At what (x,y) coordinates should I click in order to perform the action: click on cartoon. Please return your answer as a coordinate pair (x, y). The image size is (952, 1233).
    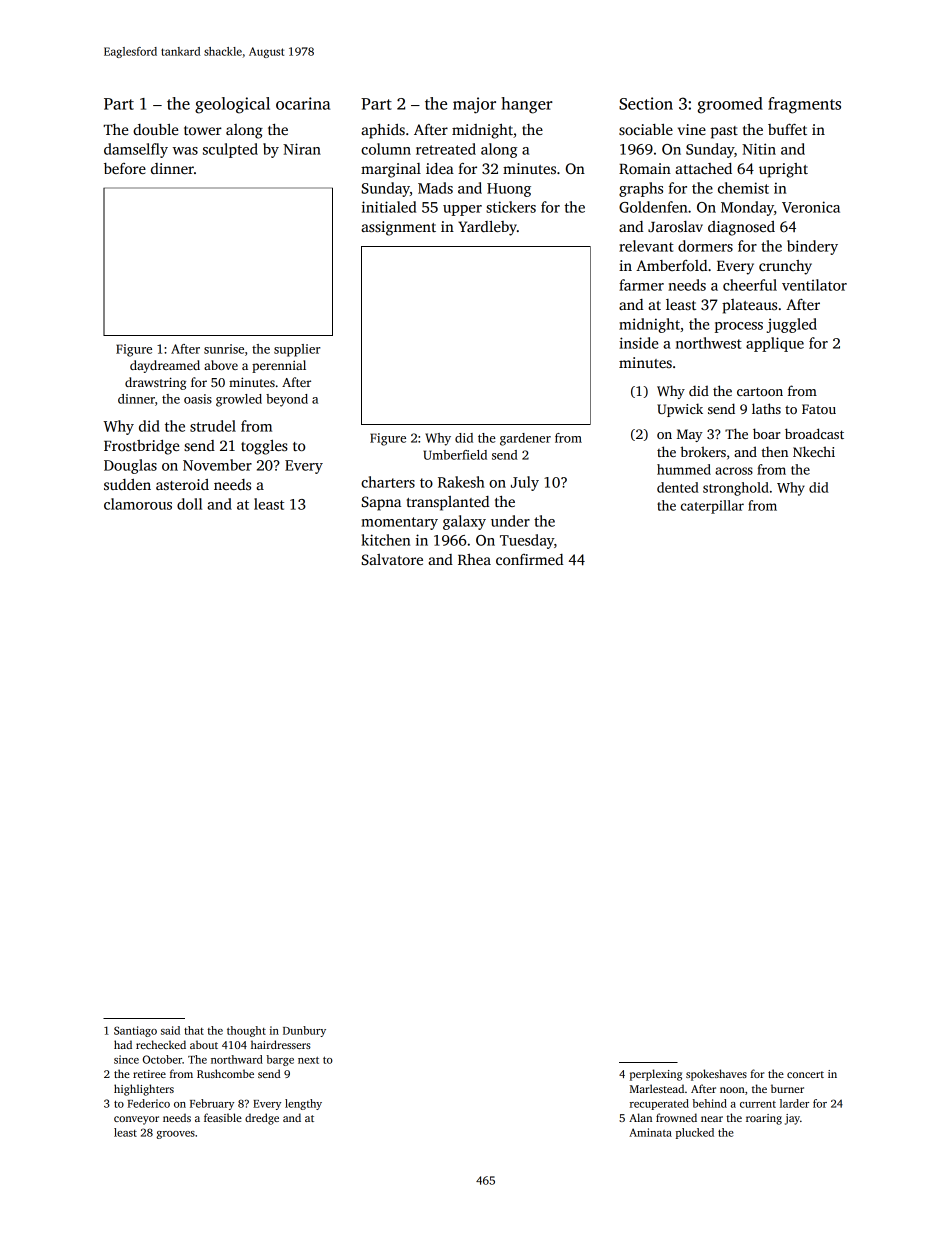
    Looking at the image, I should click on (760, 391).
